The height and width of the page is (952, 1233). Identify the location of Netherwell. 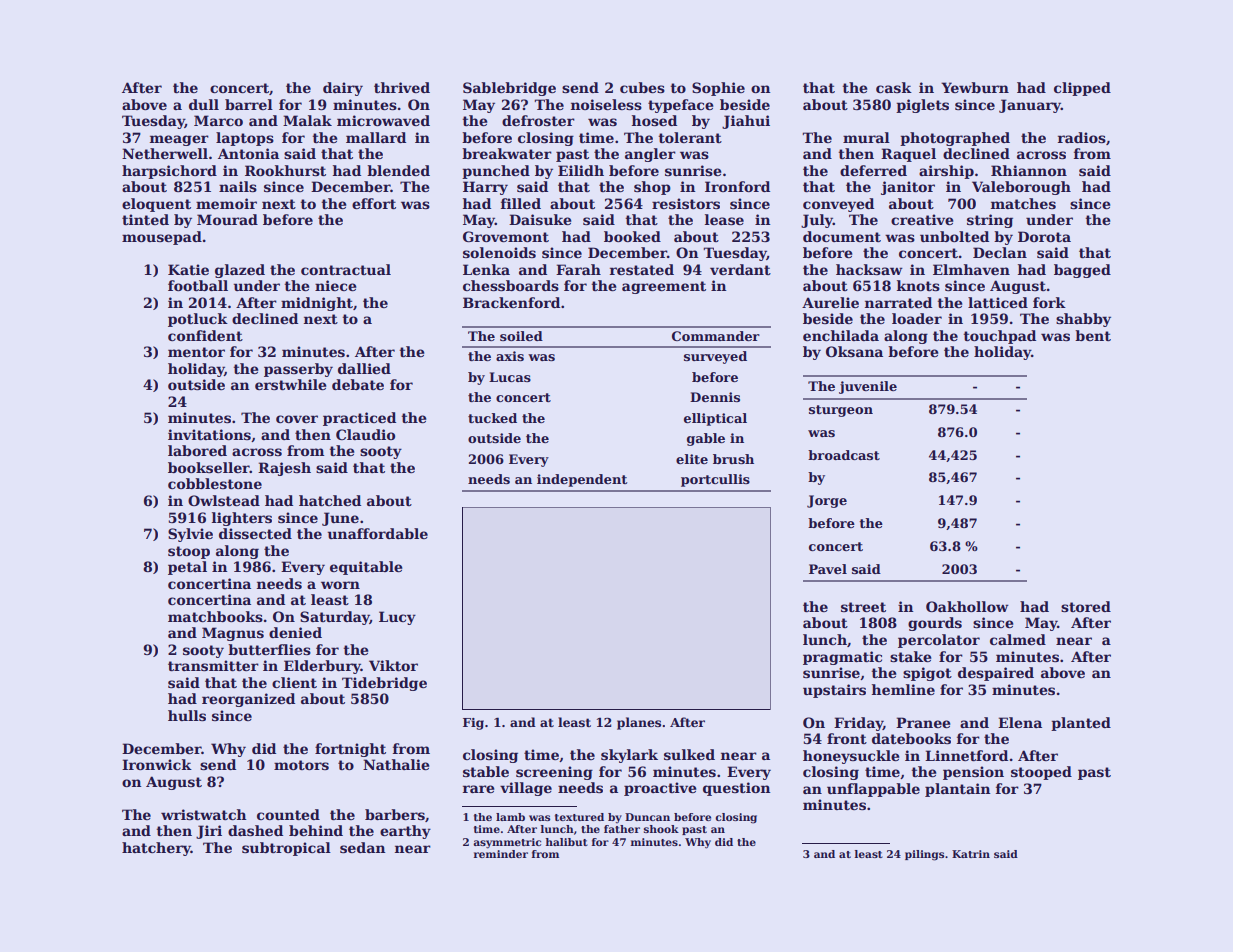
(165, 153).
